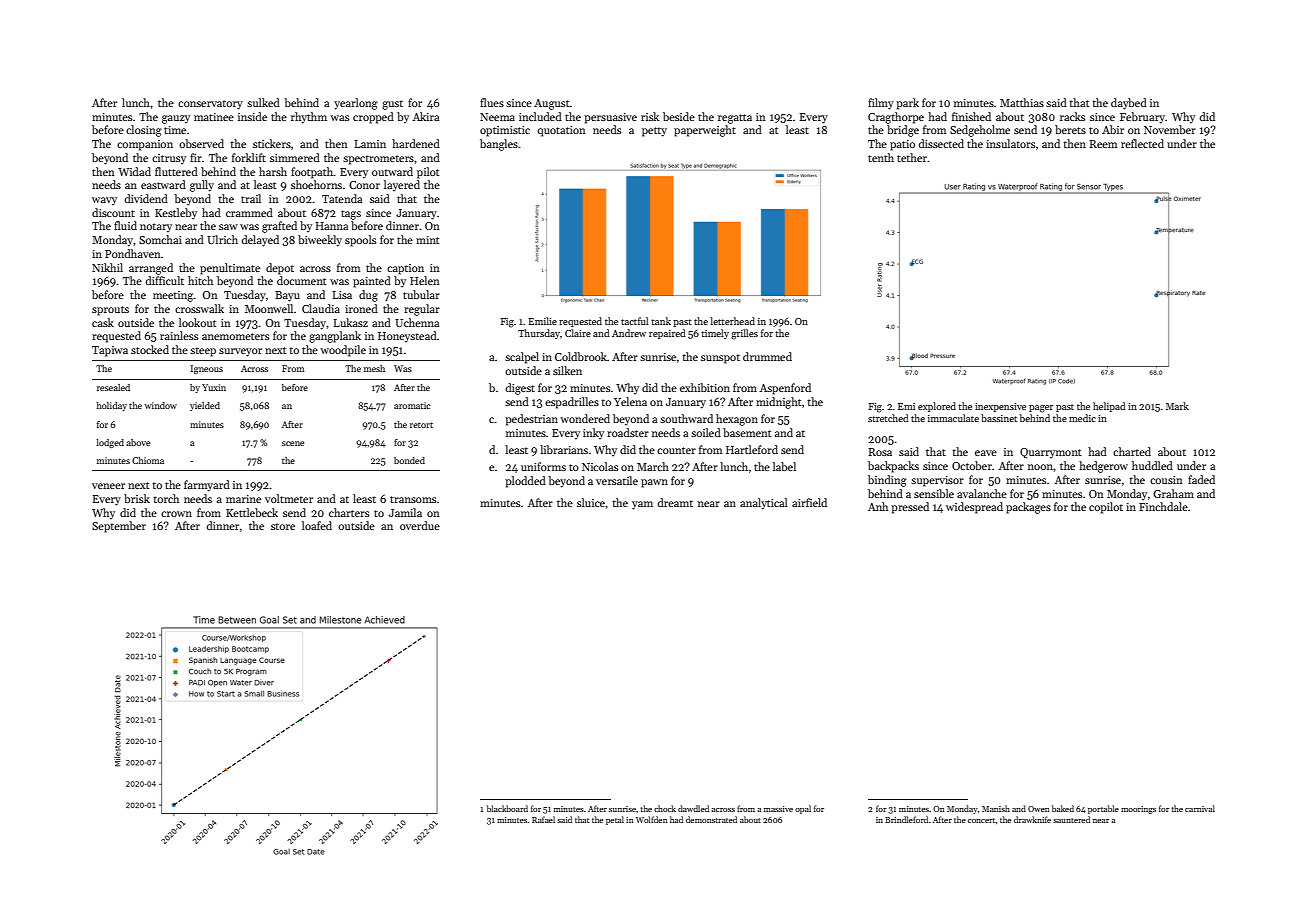 This image has height=924, width=1308. Describe the element at coordinates (903, 131) in the image. I see `bridge` at that location.
